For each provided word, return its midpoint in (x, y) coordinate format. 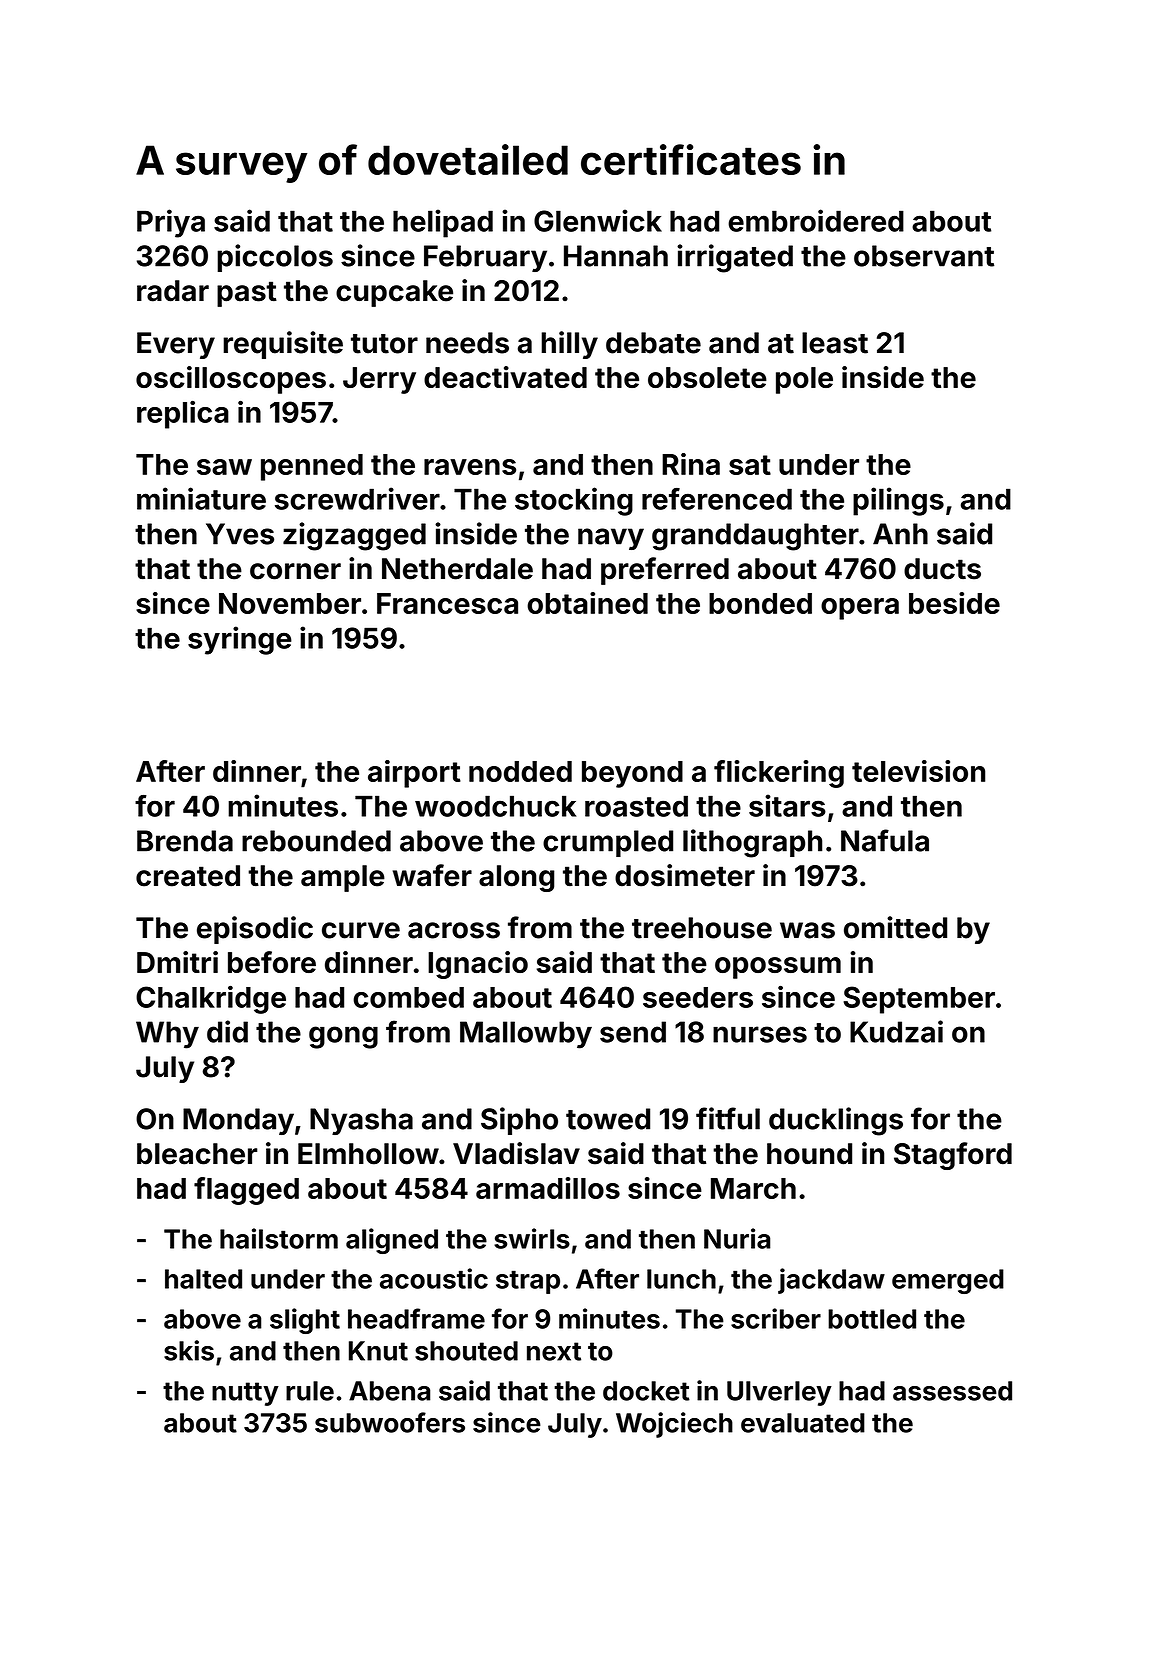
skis (189, 1350)
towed (608, 1119)
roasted (636, 806)
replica (183, 415)
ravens (470, 467)
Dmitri (177, 962)
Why (167, 1035)
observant (924, 256)
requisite (283, 345)
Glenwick (598, 220)
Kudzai (896, 1031)
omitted (895, 927)
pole (804, 380)
